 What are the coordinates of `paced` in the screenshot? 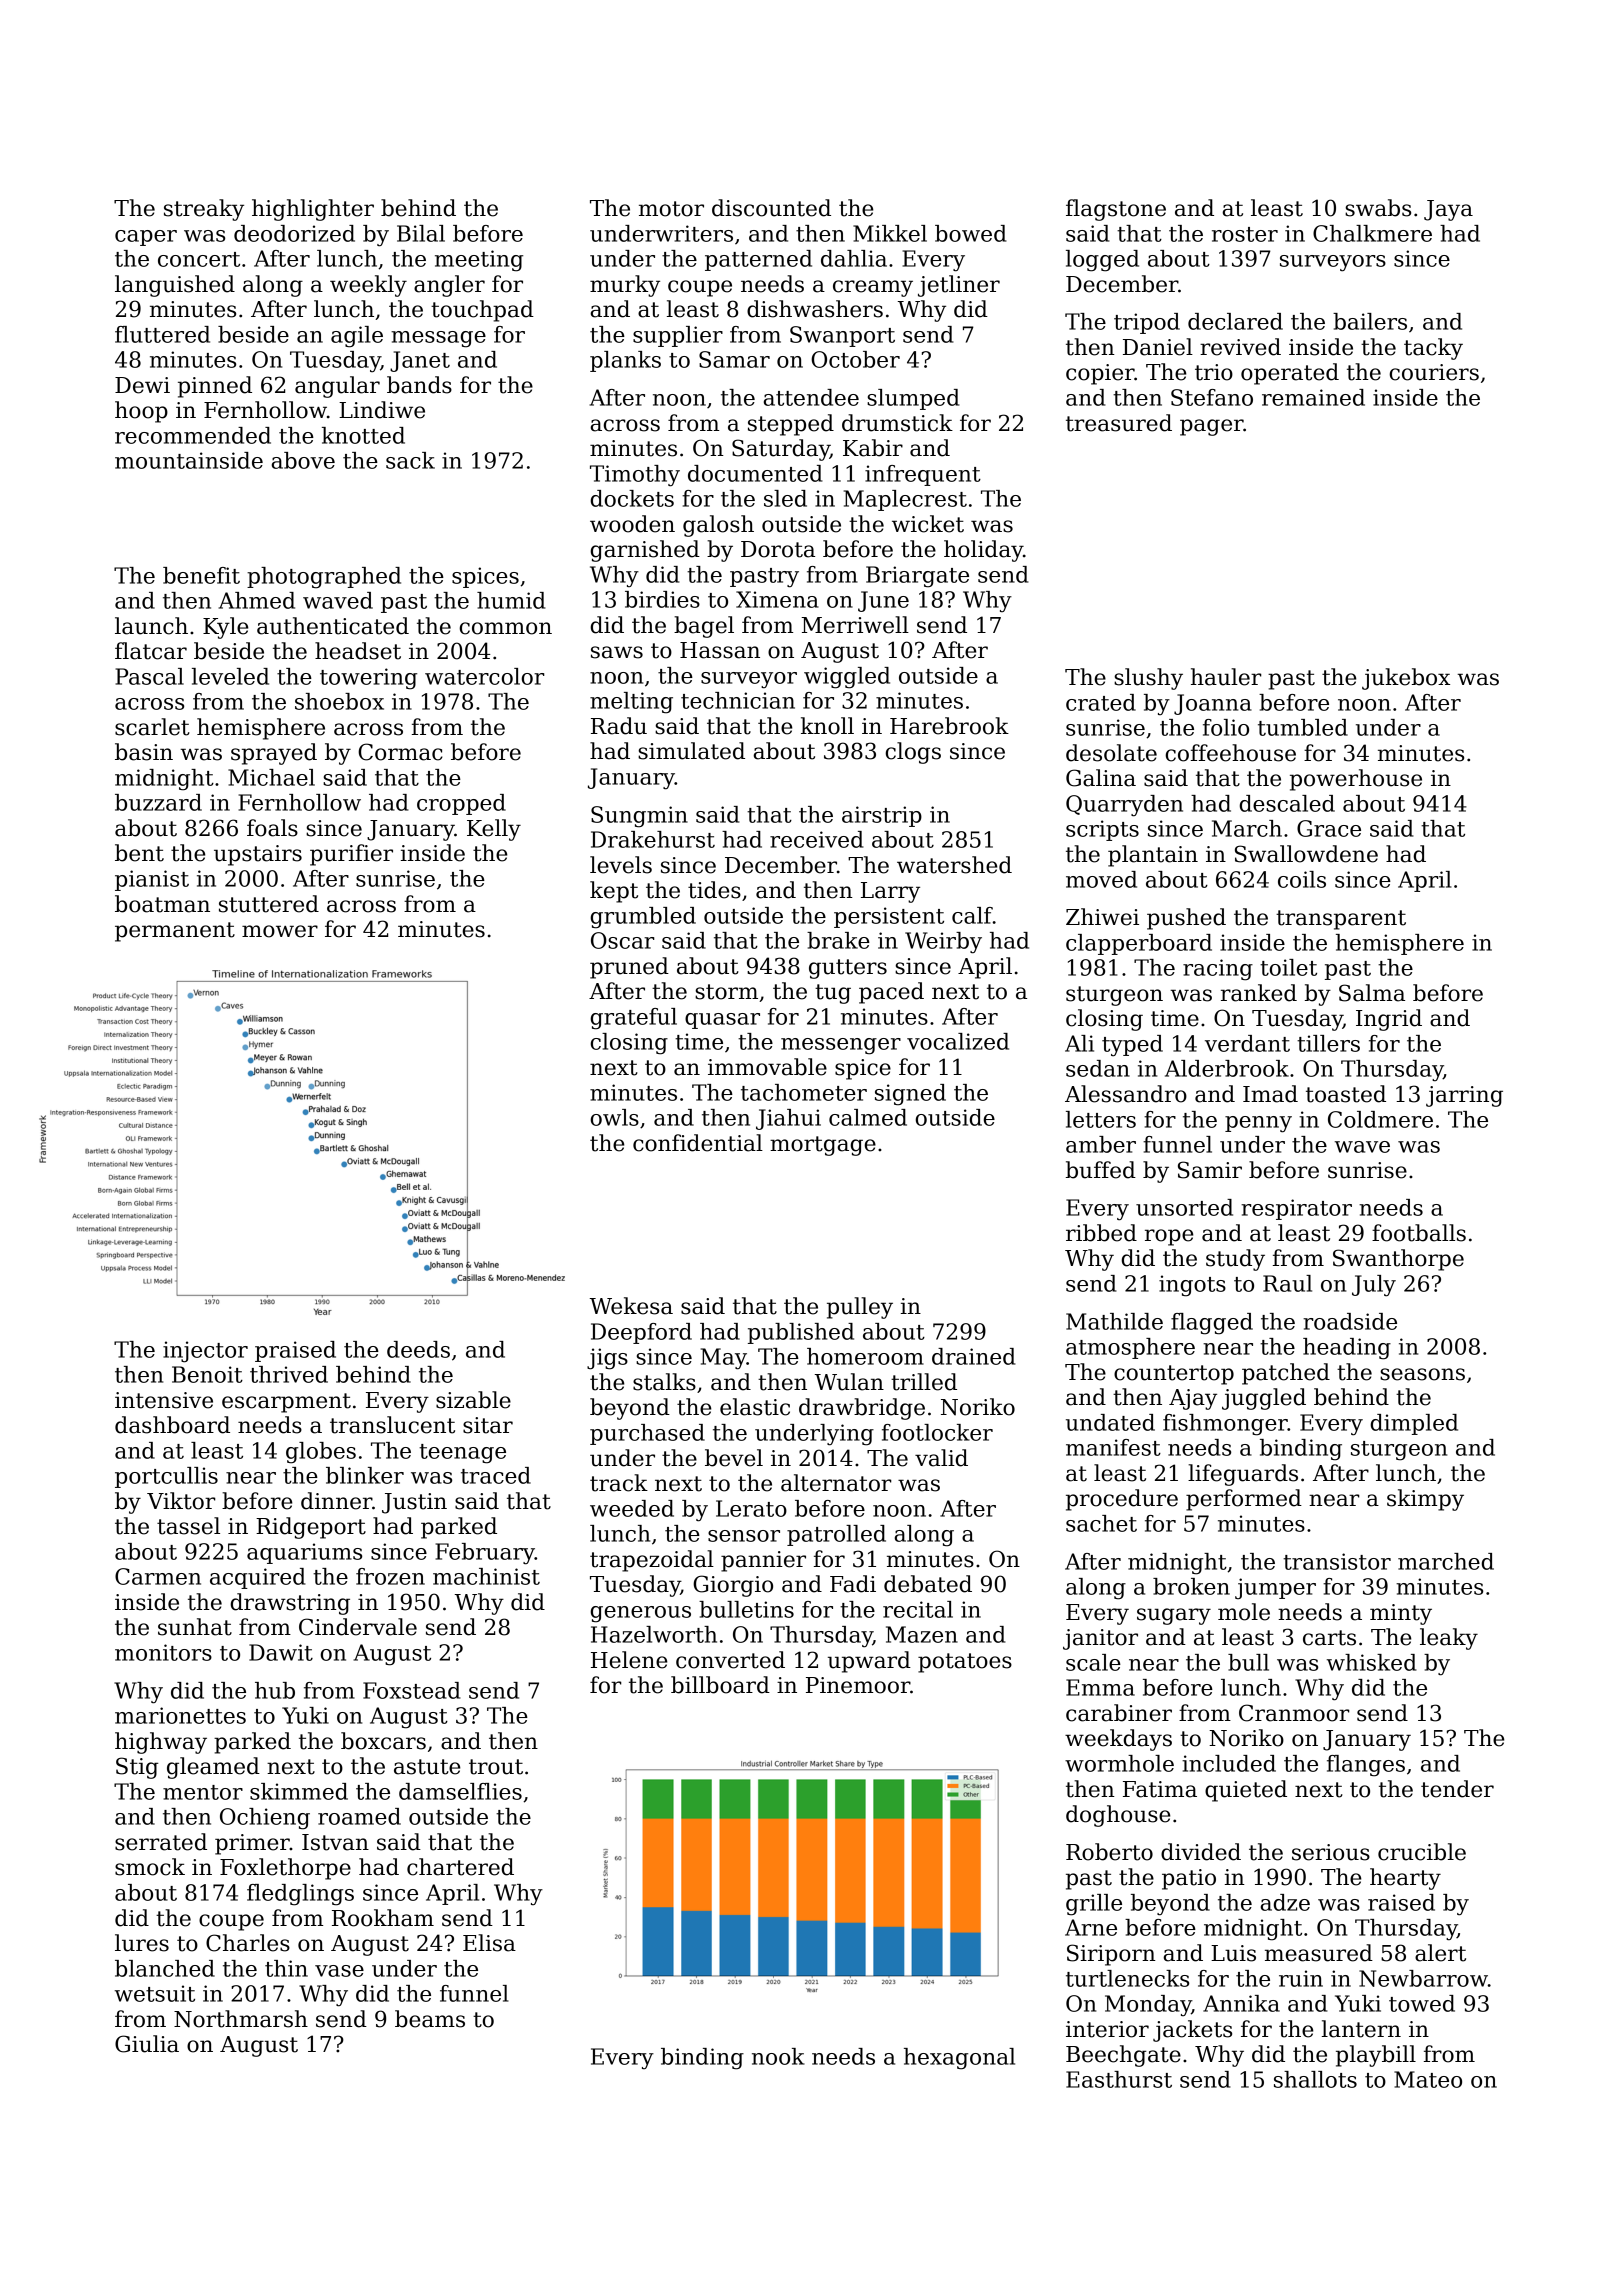 It's located at (891, 993).
